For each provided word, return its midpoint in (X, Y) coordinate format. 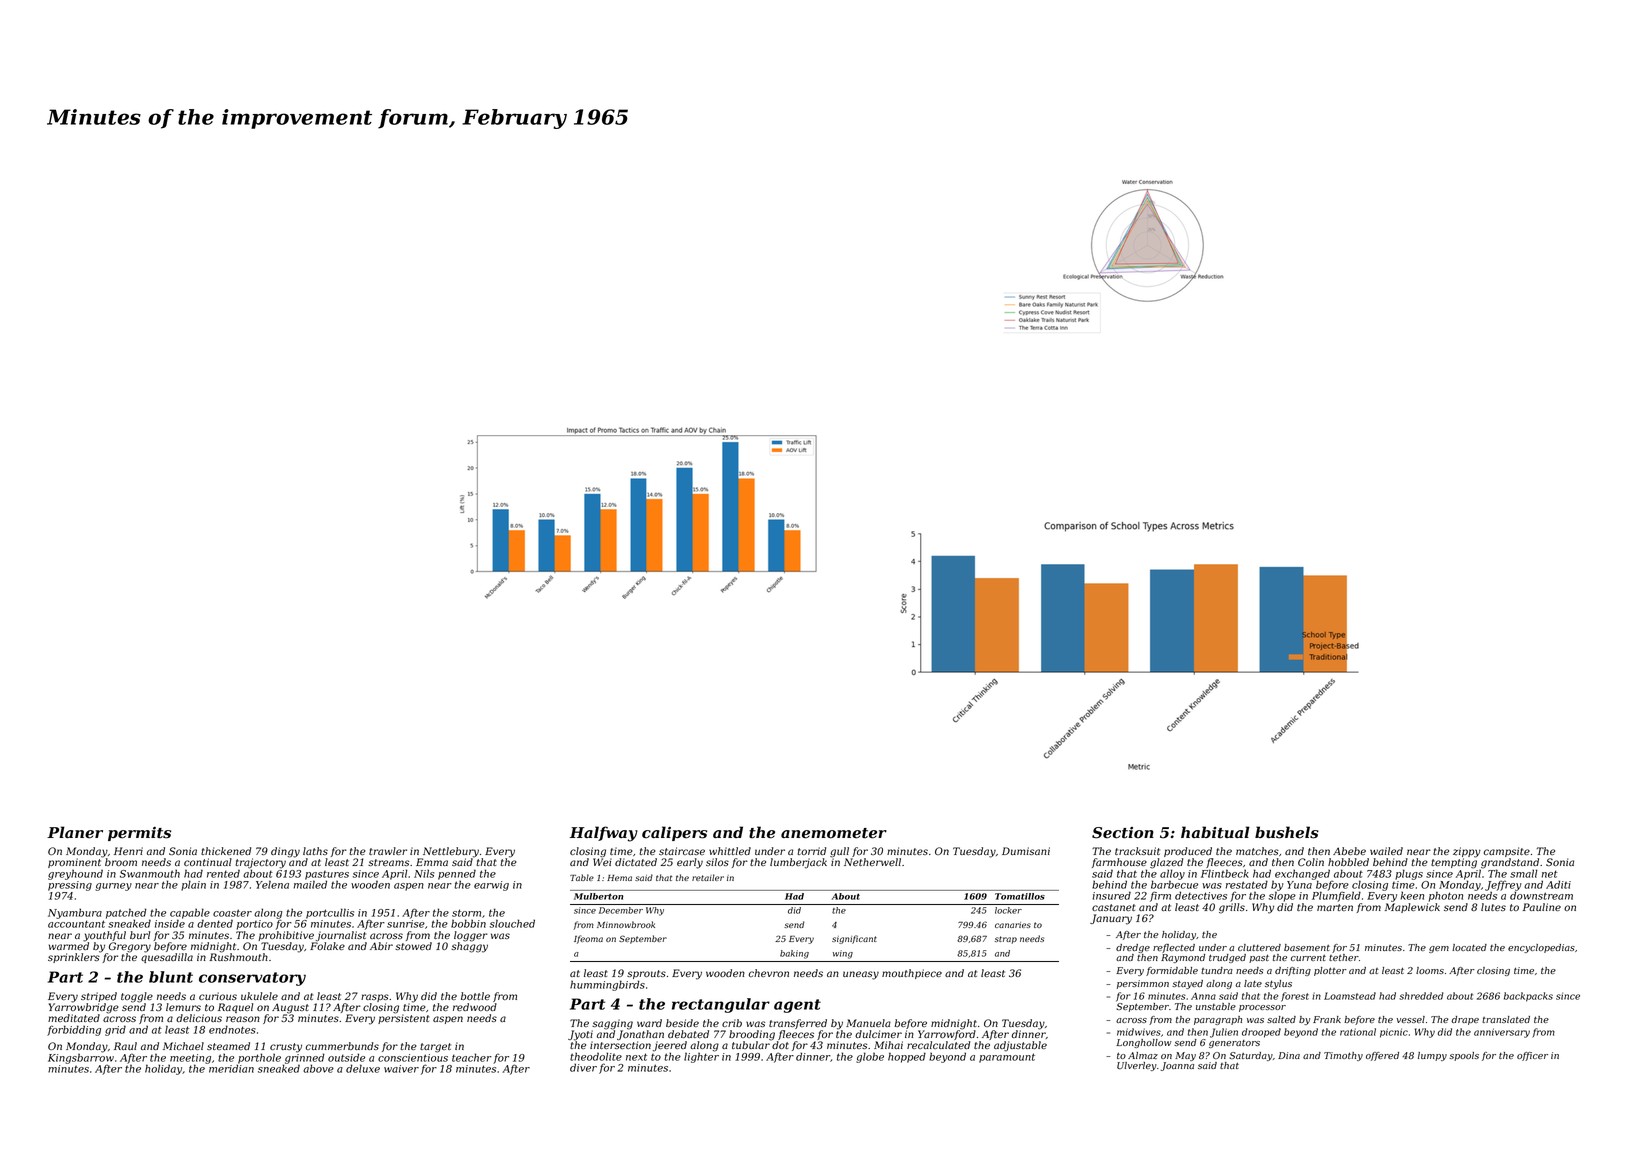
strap (1006, 940)
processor (1262, 1008)
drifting (1293, 971)
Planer (75, 832)
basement (1307, 947)
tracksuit (1137, 851)
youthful (104, 936)
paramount (1007, 1058)
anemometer (834, 833)
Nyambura (75, 913)
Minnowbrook (626, 924)
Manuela (868, 1023)
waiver (401, 1069)
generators (1234, 1044)
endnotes (232, 1029)
